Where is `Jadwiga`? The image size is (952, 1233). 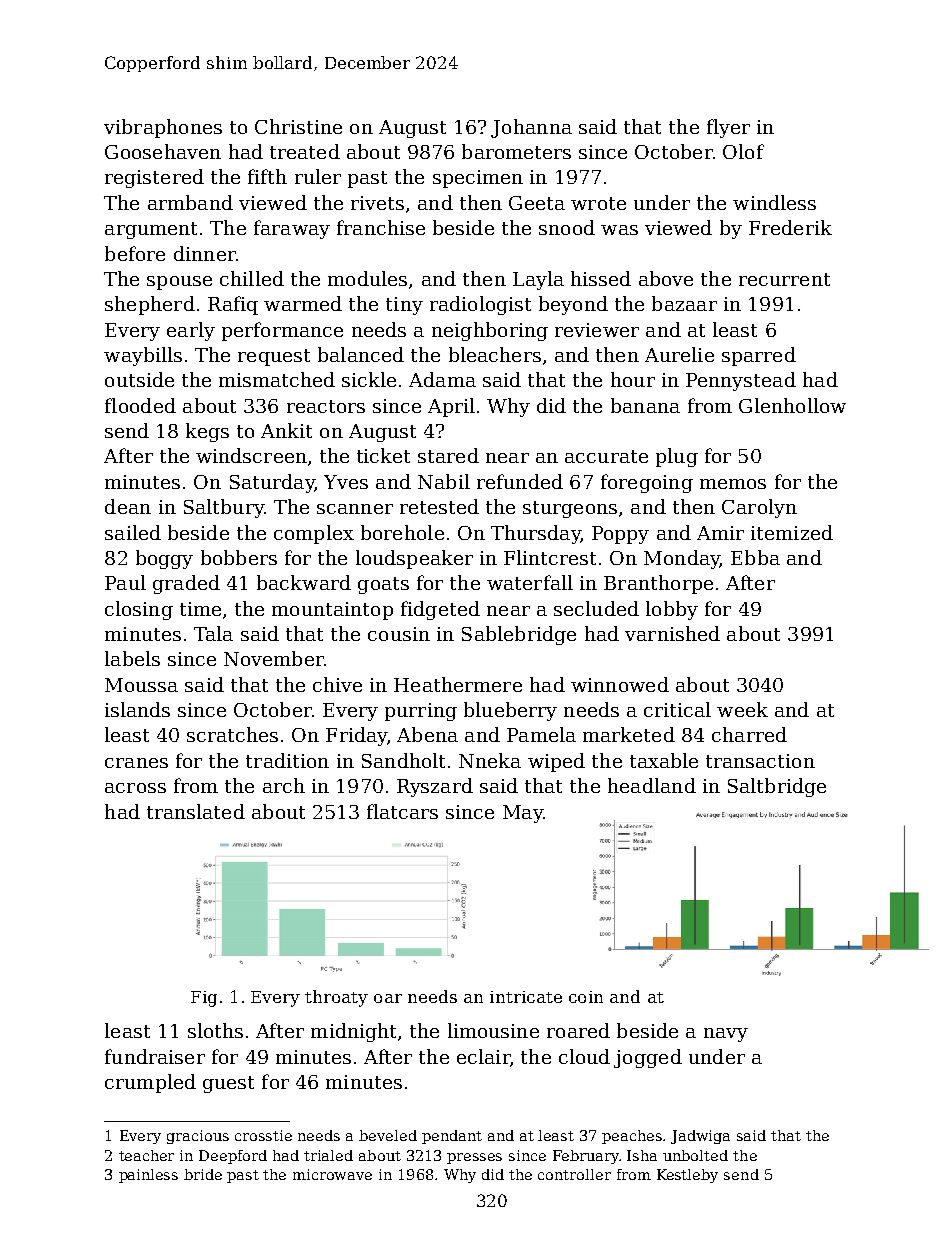
Jadwiga is located at coordinates (700, 1137).
